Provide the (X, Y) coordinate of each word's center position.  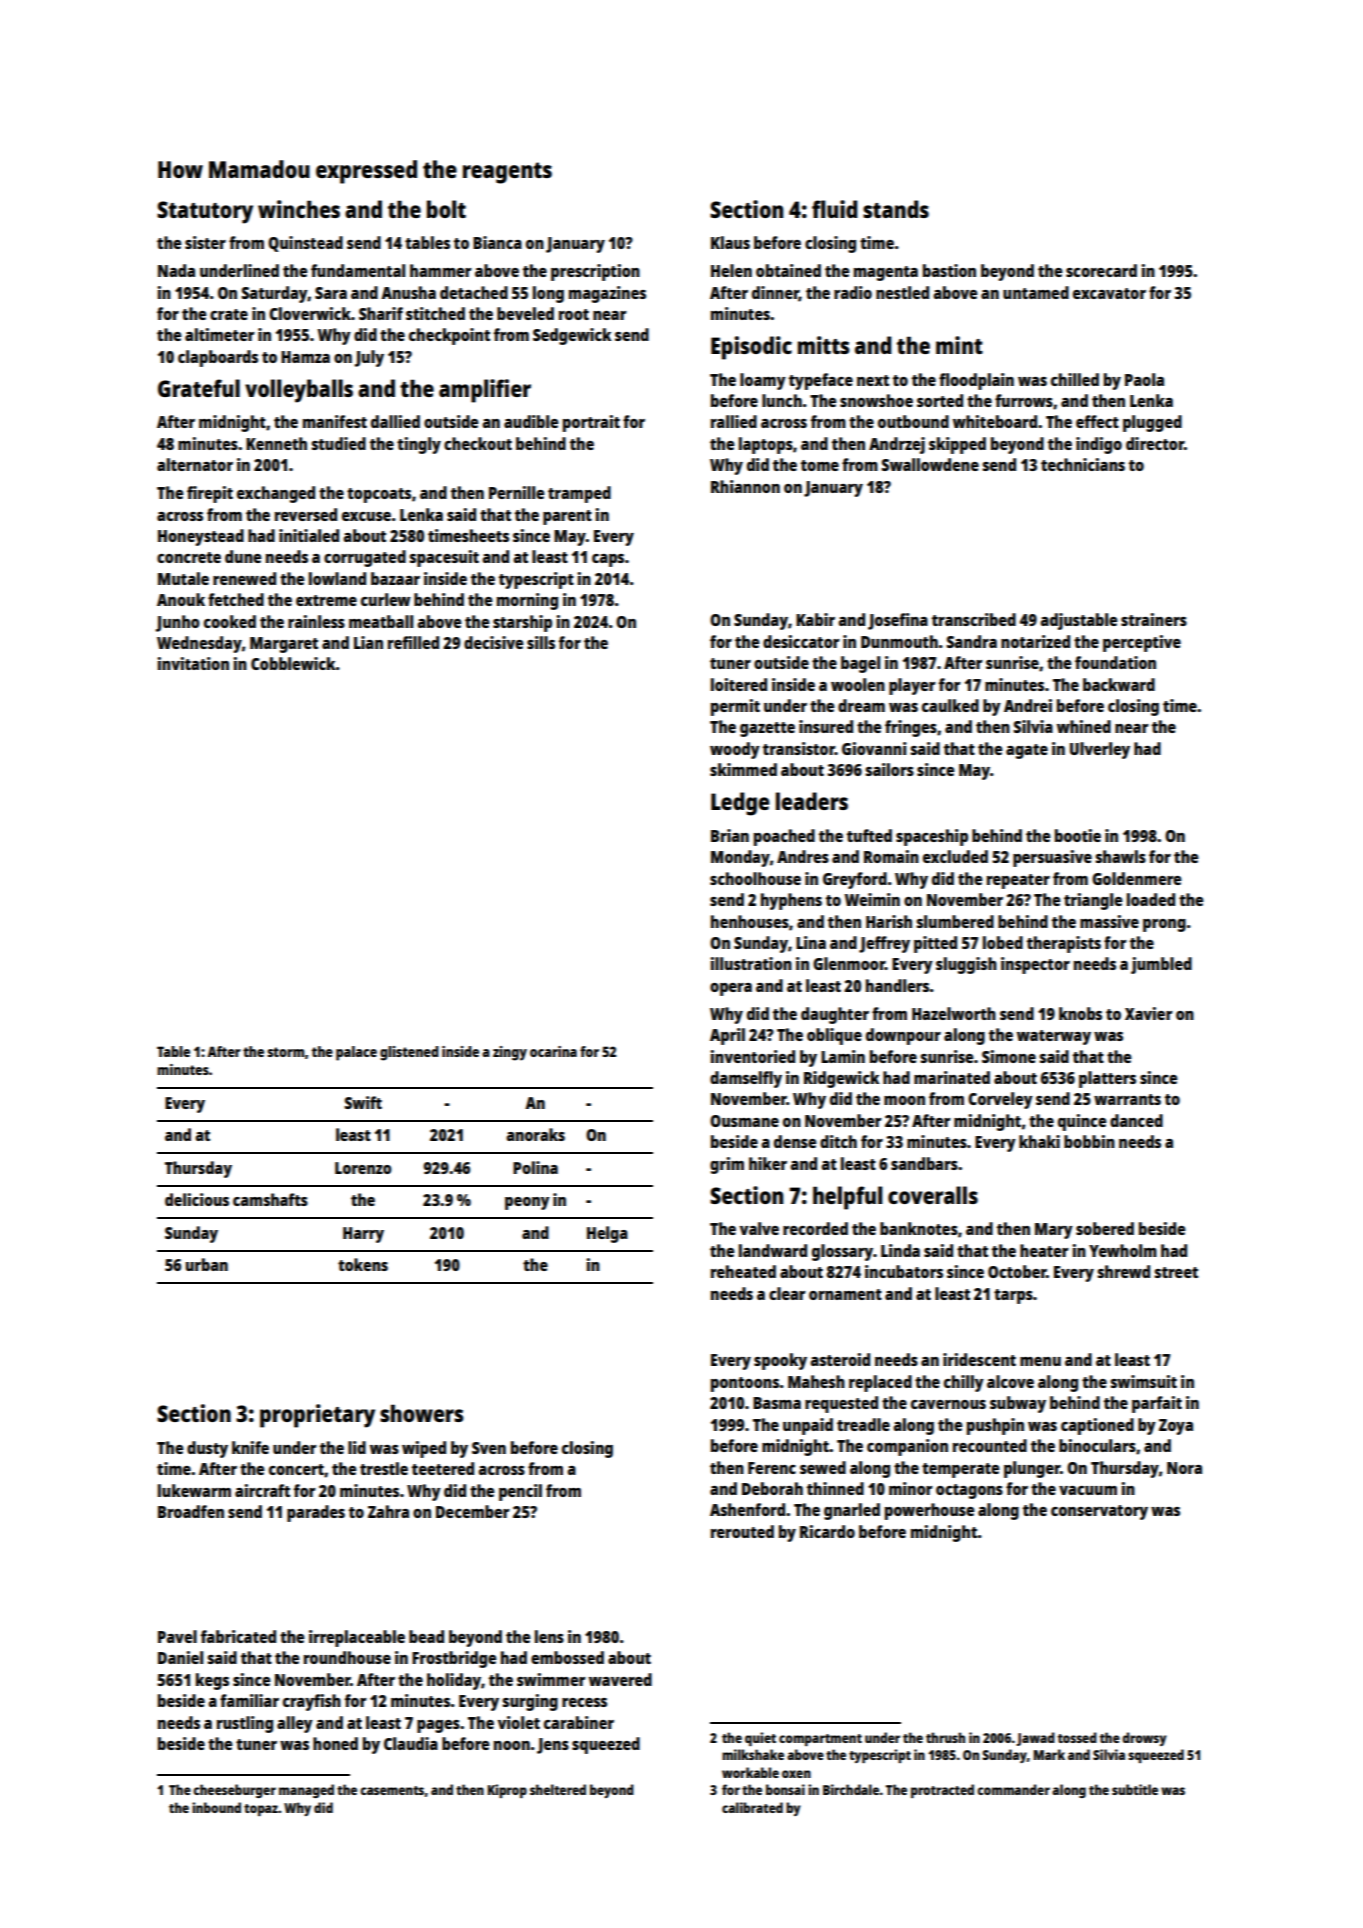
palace (356, 1053)
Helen (731, 270)
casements (392, 1790)
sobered (1105, 1228)
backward (1119, 684)
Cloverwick (310, 313)
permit (735, 707)
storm (285, 1052)
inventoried (753, 1056)
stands (896, 209)
